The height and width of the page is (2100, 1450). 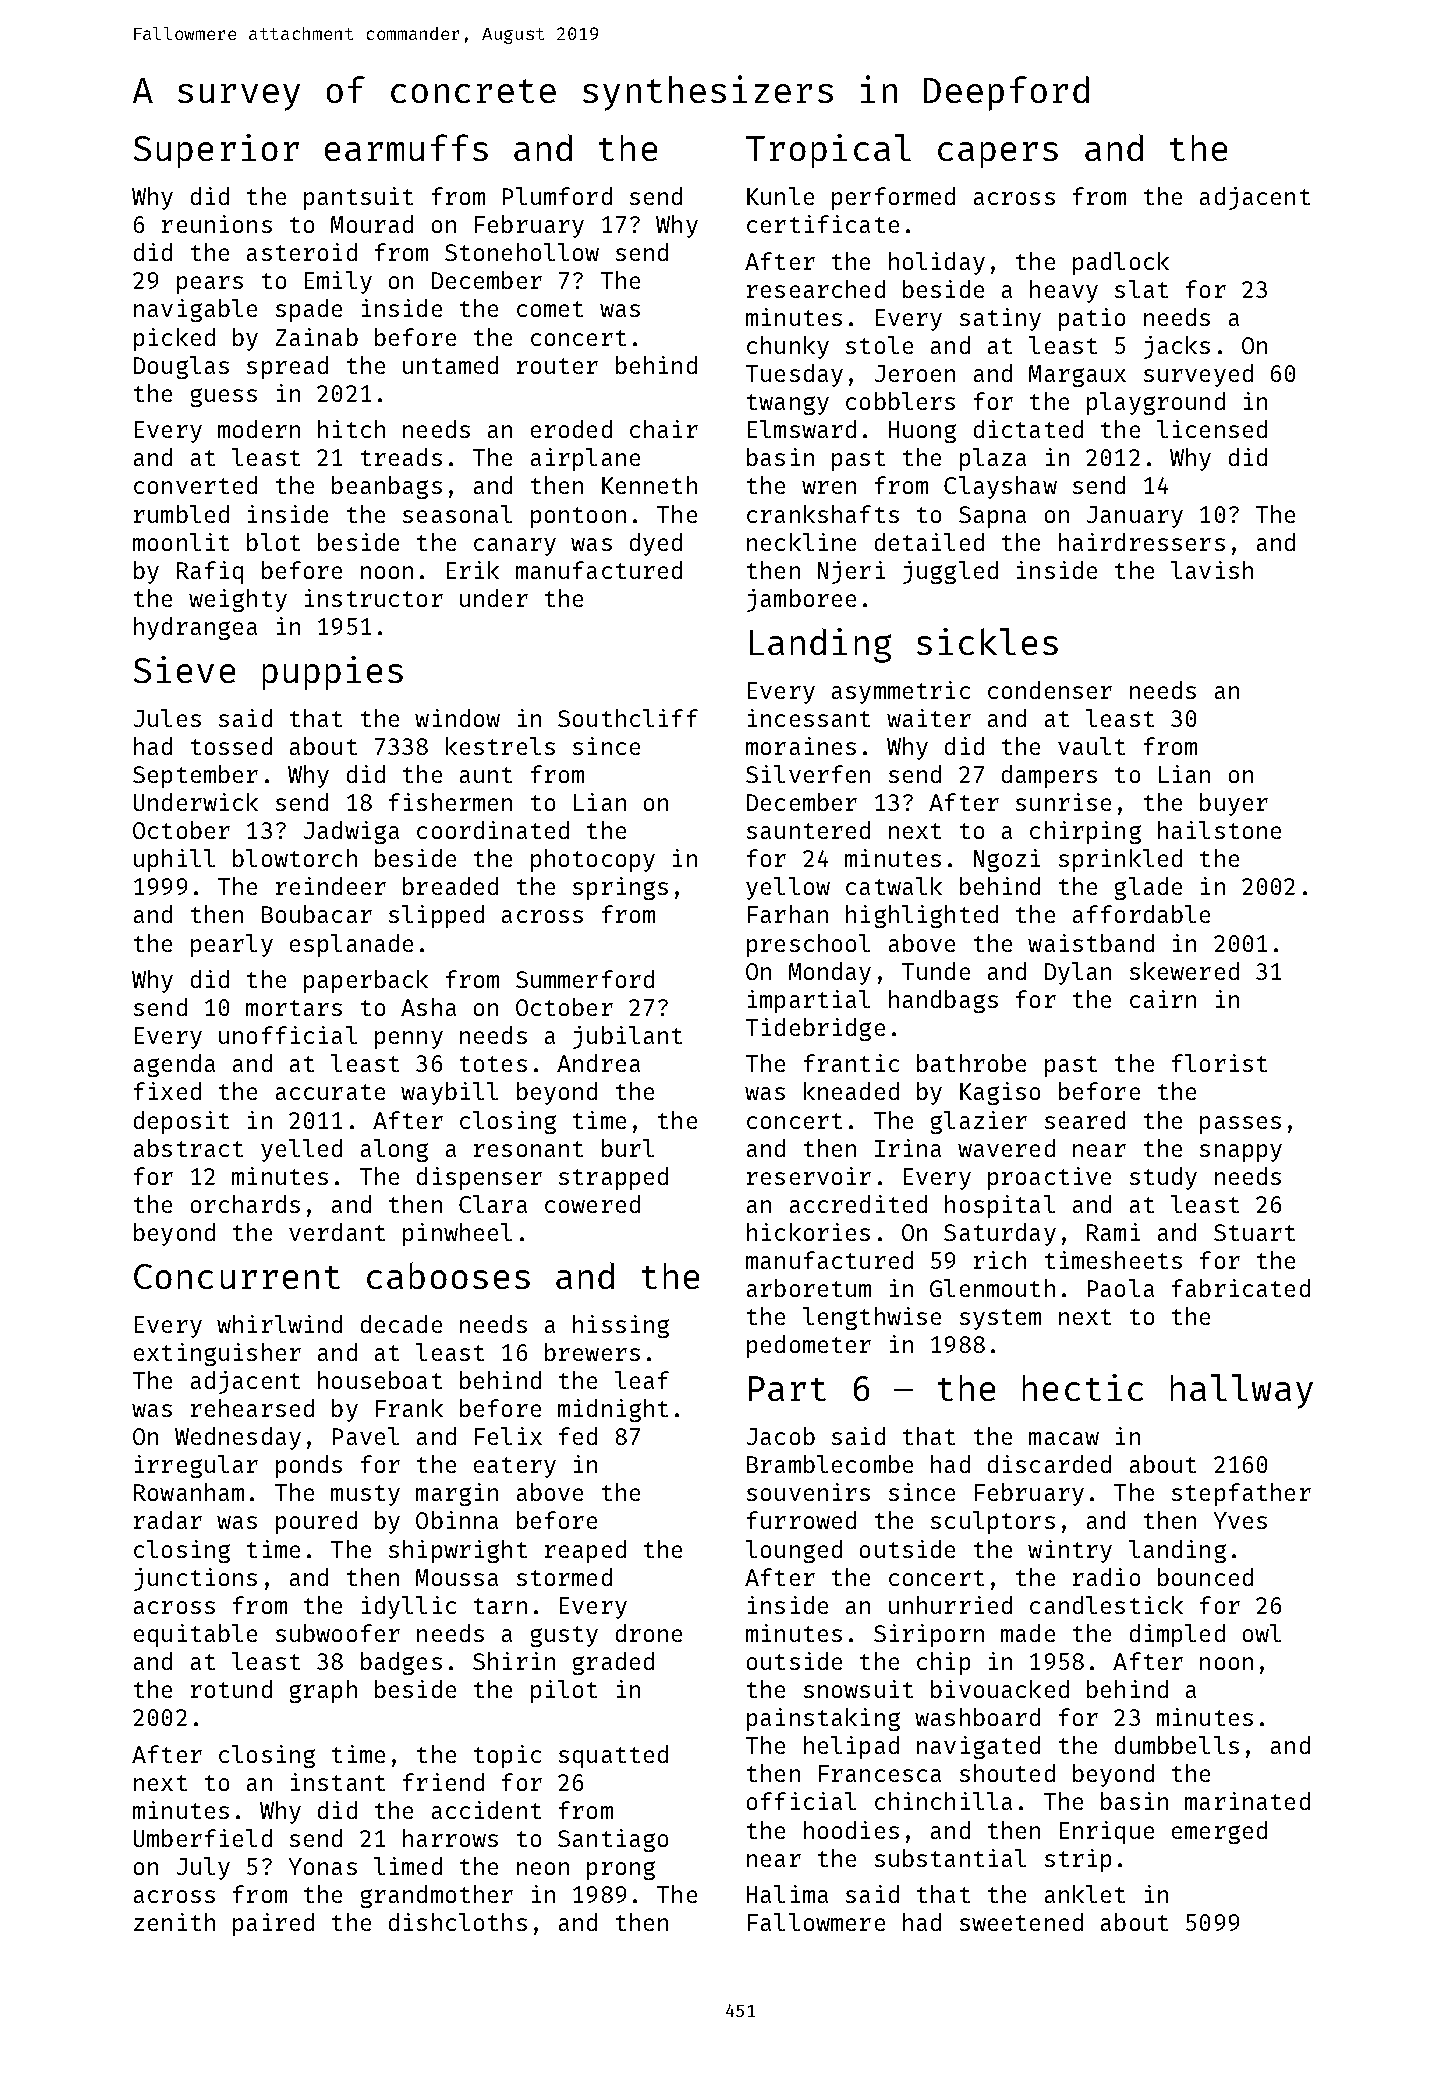 What do you see at coordinates (409, 1408) in the page?
I see `Frank` at bounding box center [409, 1408].
